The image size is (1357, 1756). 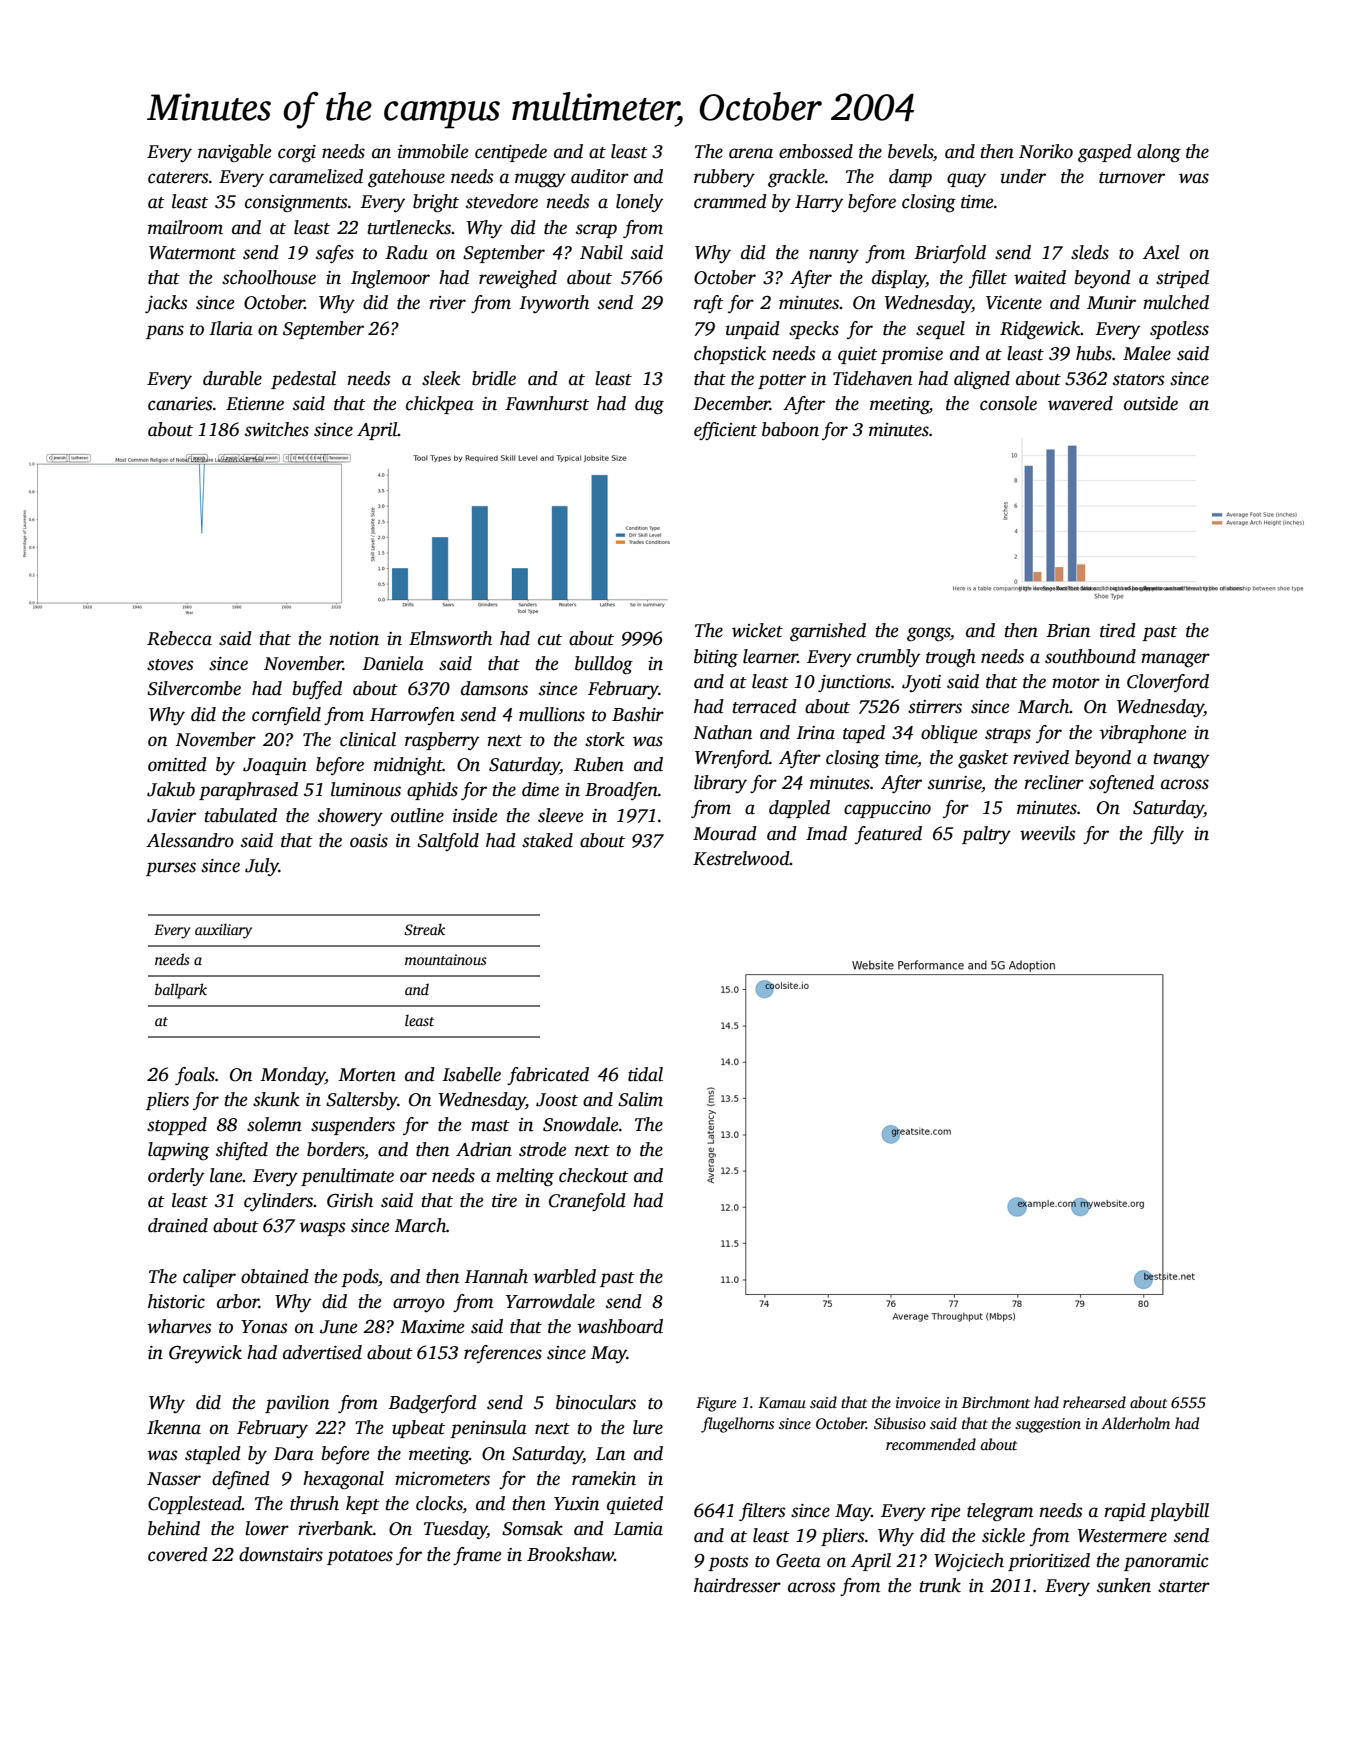 What do you see at coordinates (600, 176) in the document?
I see `auditor` at bounding box center [600, 176].
